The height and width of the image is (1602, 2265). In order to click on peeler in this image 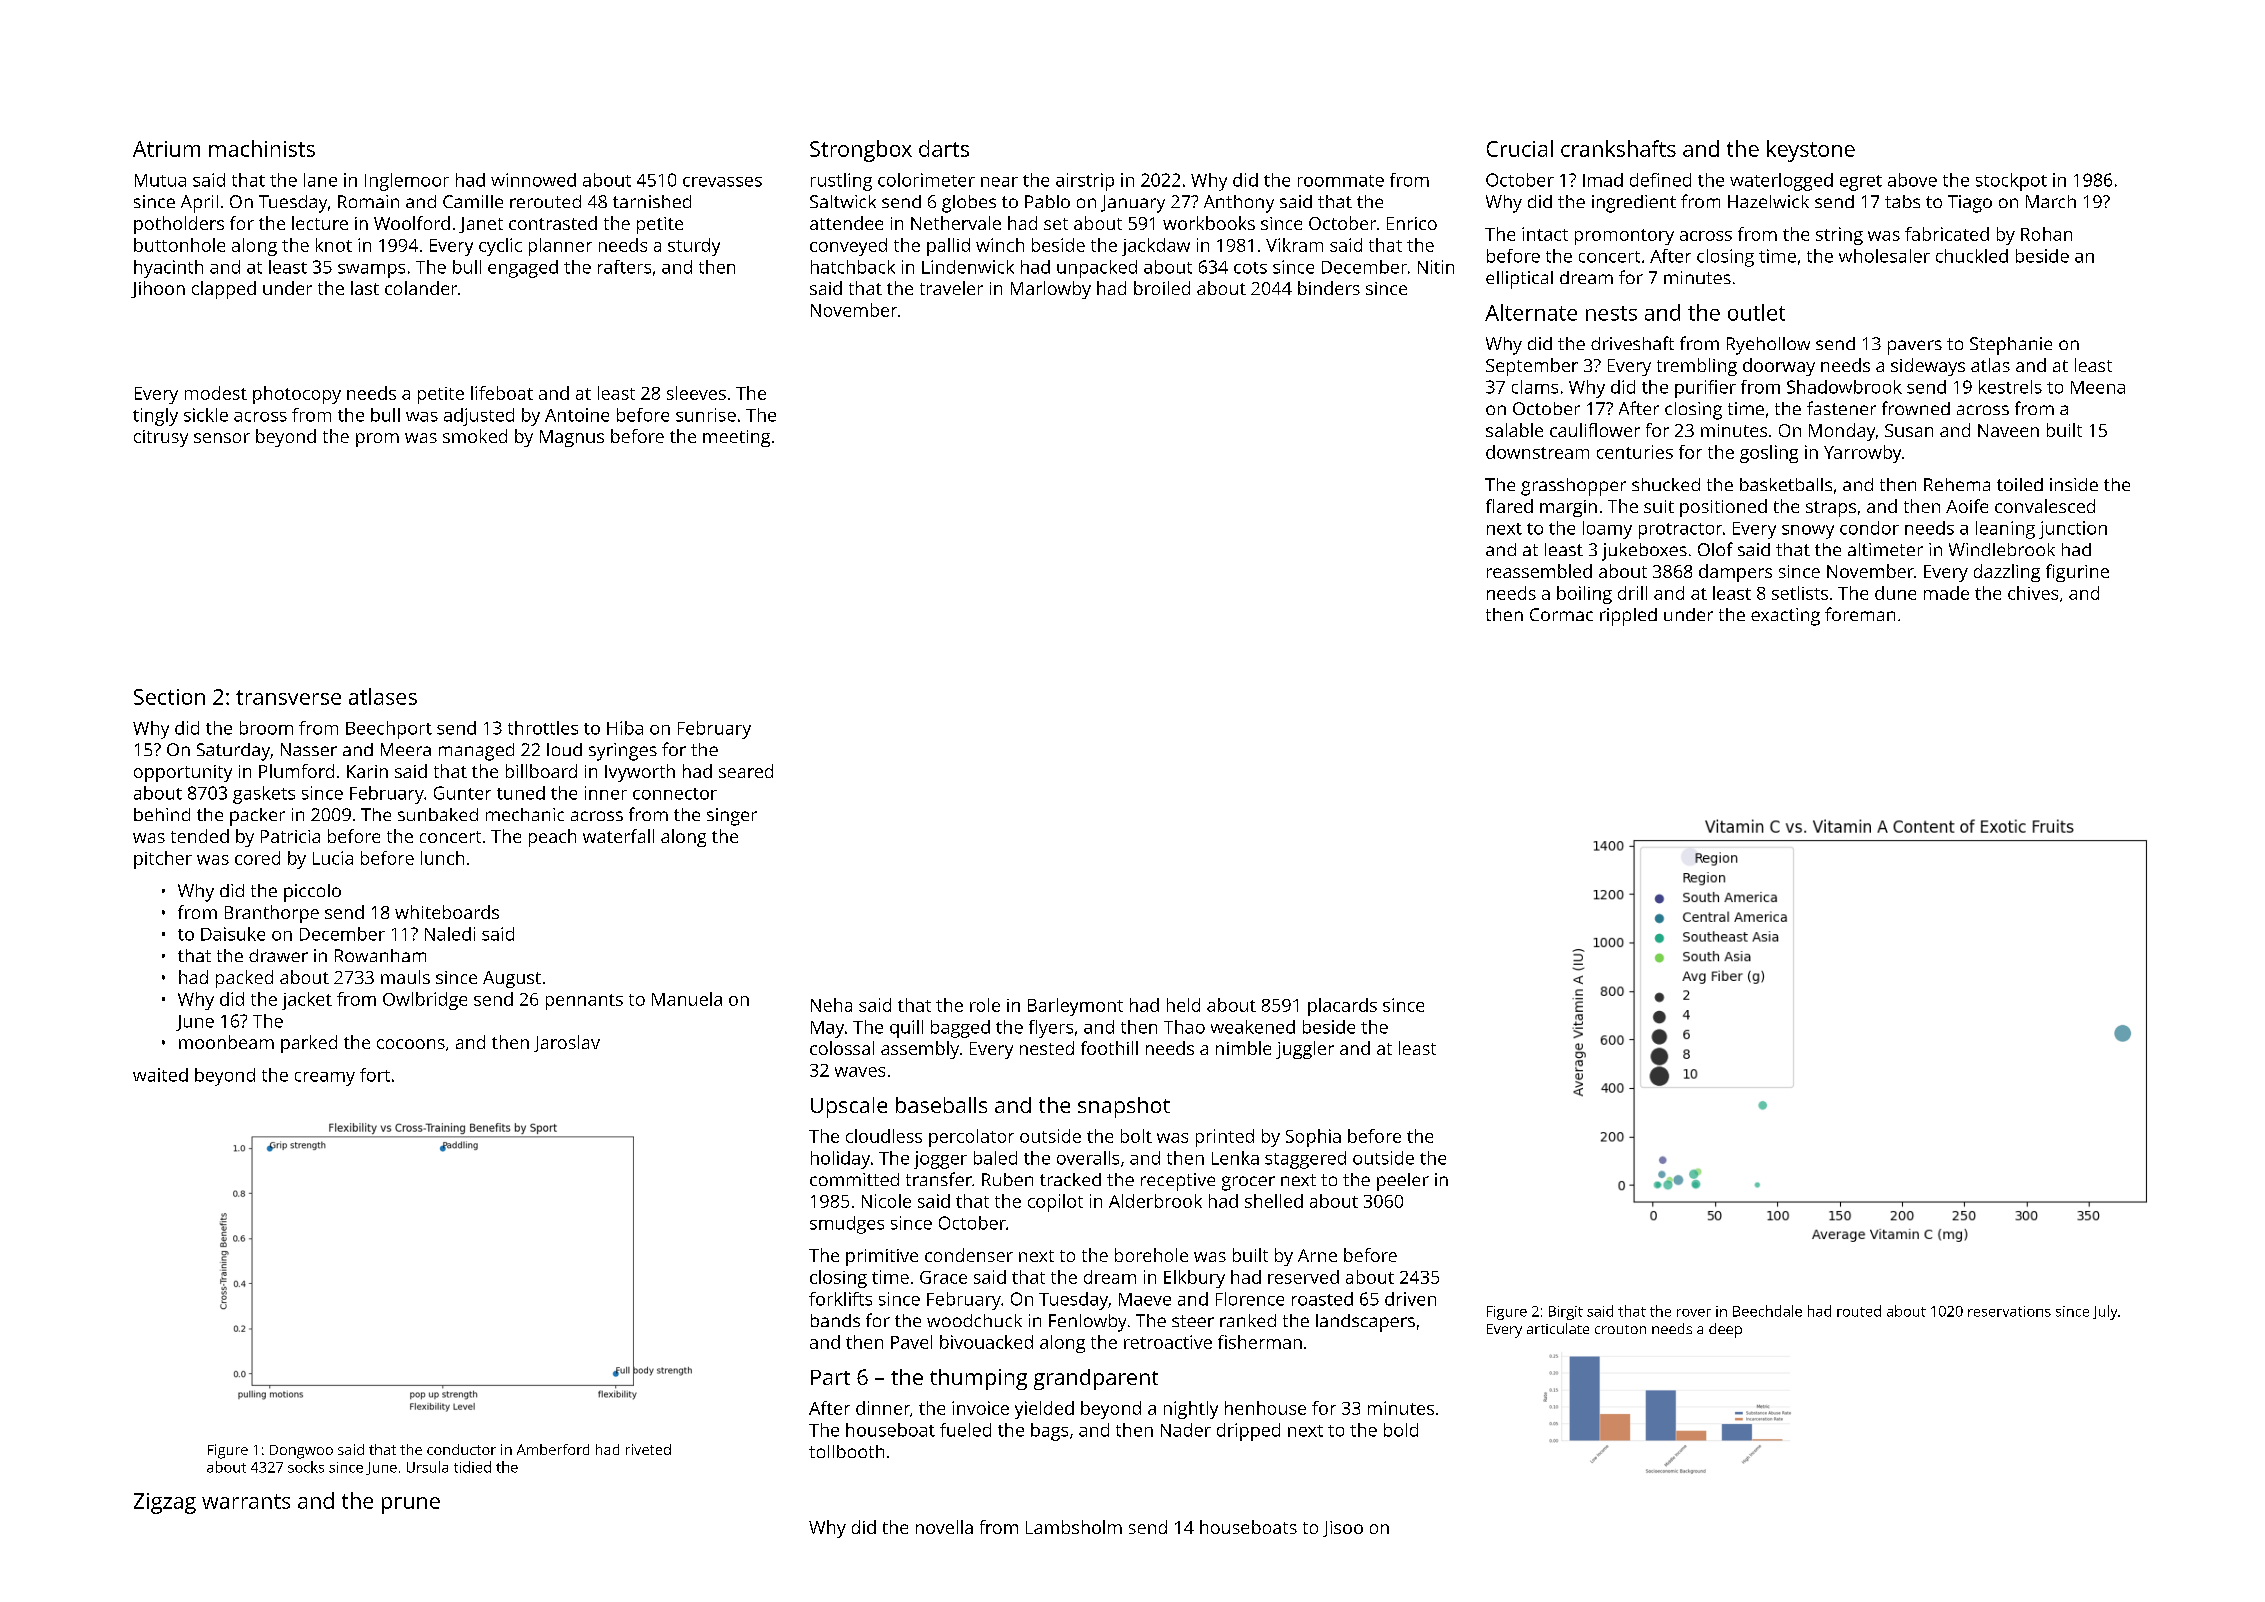, I will do `click(1403, 1182)`.
